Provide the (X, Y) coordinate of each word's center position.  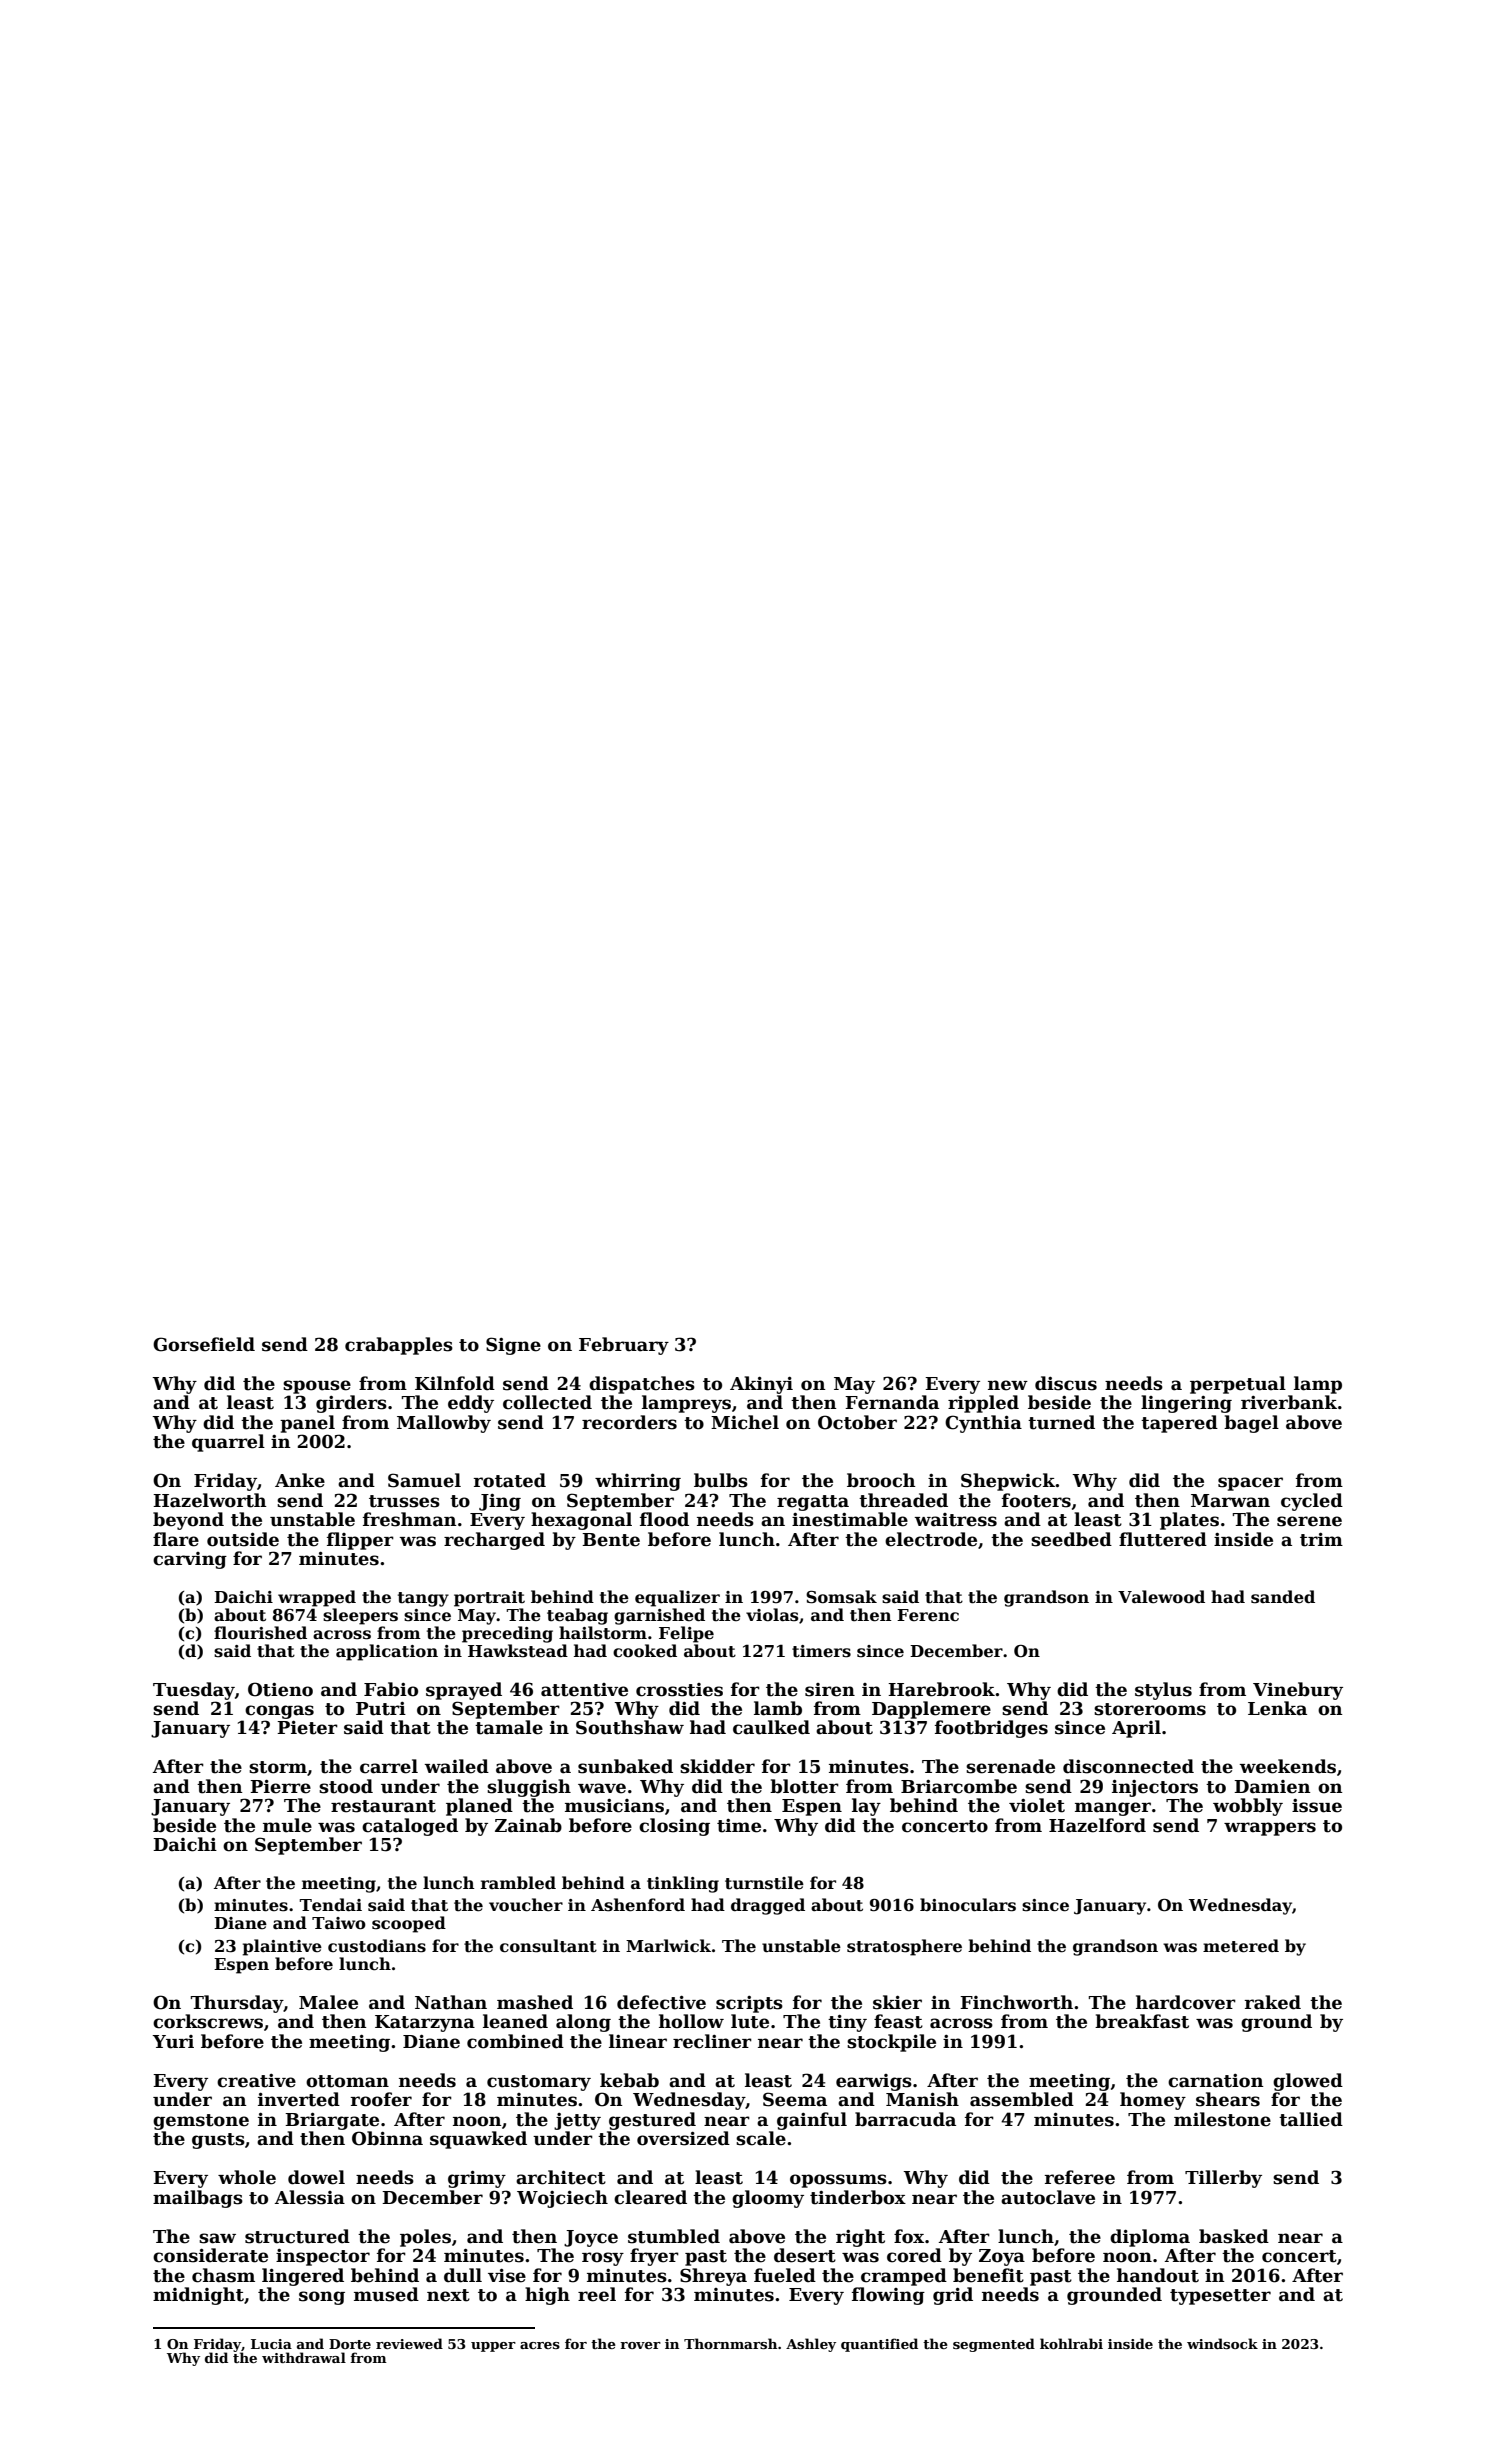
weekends (1288, 1766)
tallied (1311, 2119)
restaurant (383, 1806)
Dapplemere (931, 1710)
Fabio (391, 1689)
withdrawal (304, 2357)
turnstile (764, 1883)
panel (307, 1424)
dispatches (642, 1385)
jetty (577, 2121)
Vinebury (1298, 1691)
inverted (299, 2099)
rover (640, 2345)
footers (1036, 1500)
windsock (1222, 2343)
